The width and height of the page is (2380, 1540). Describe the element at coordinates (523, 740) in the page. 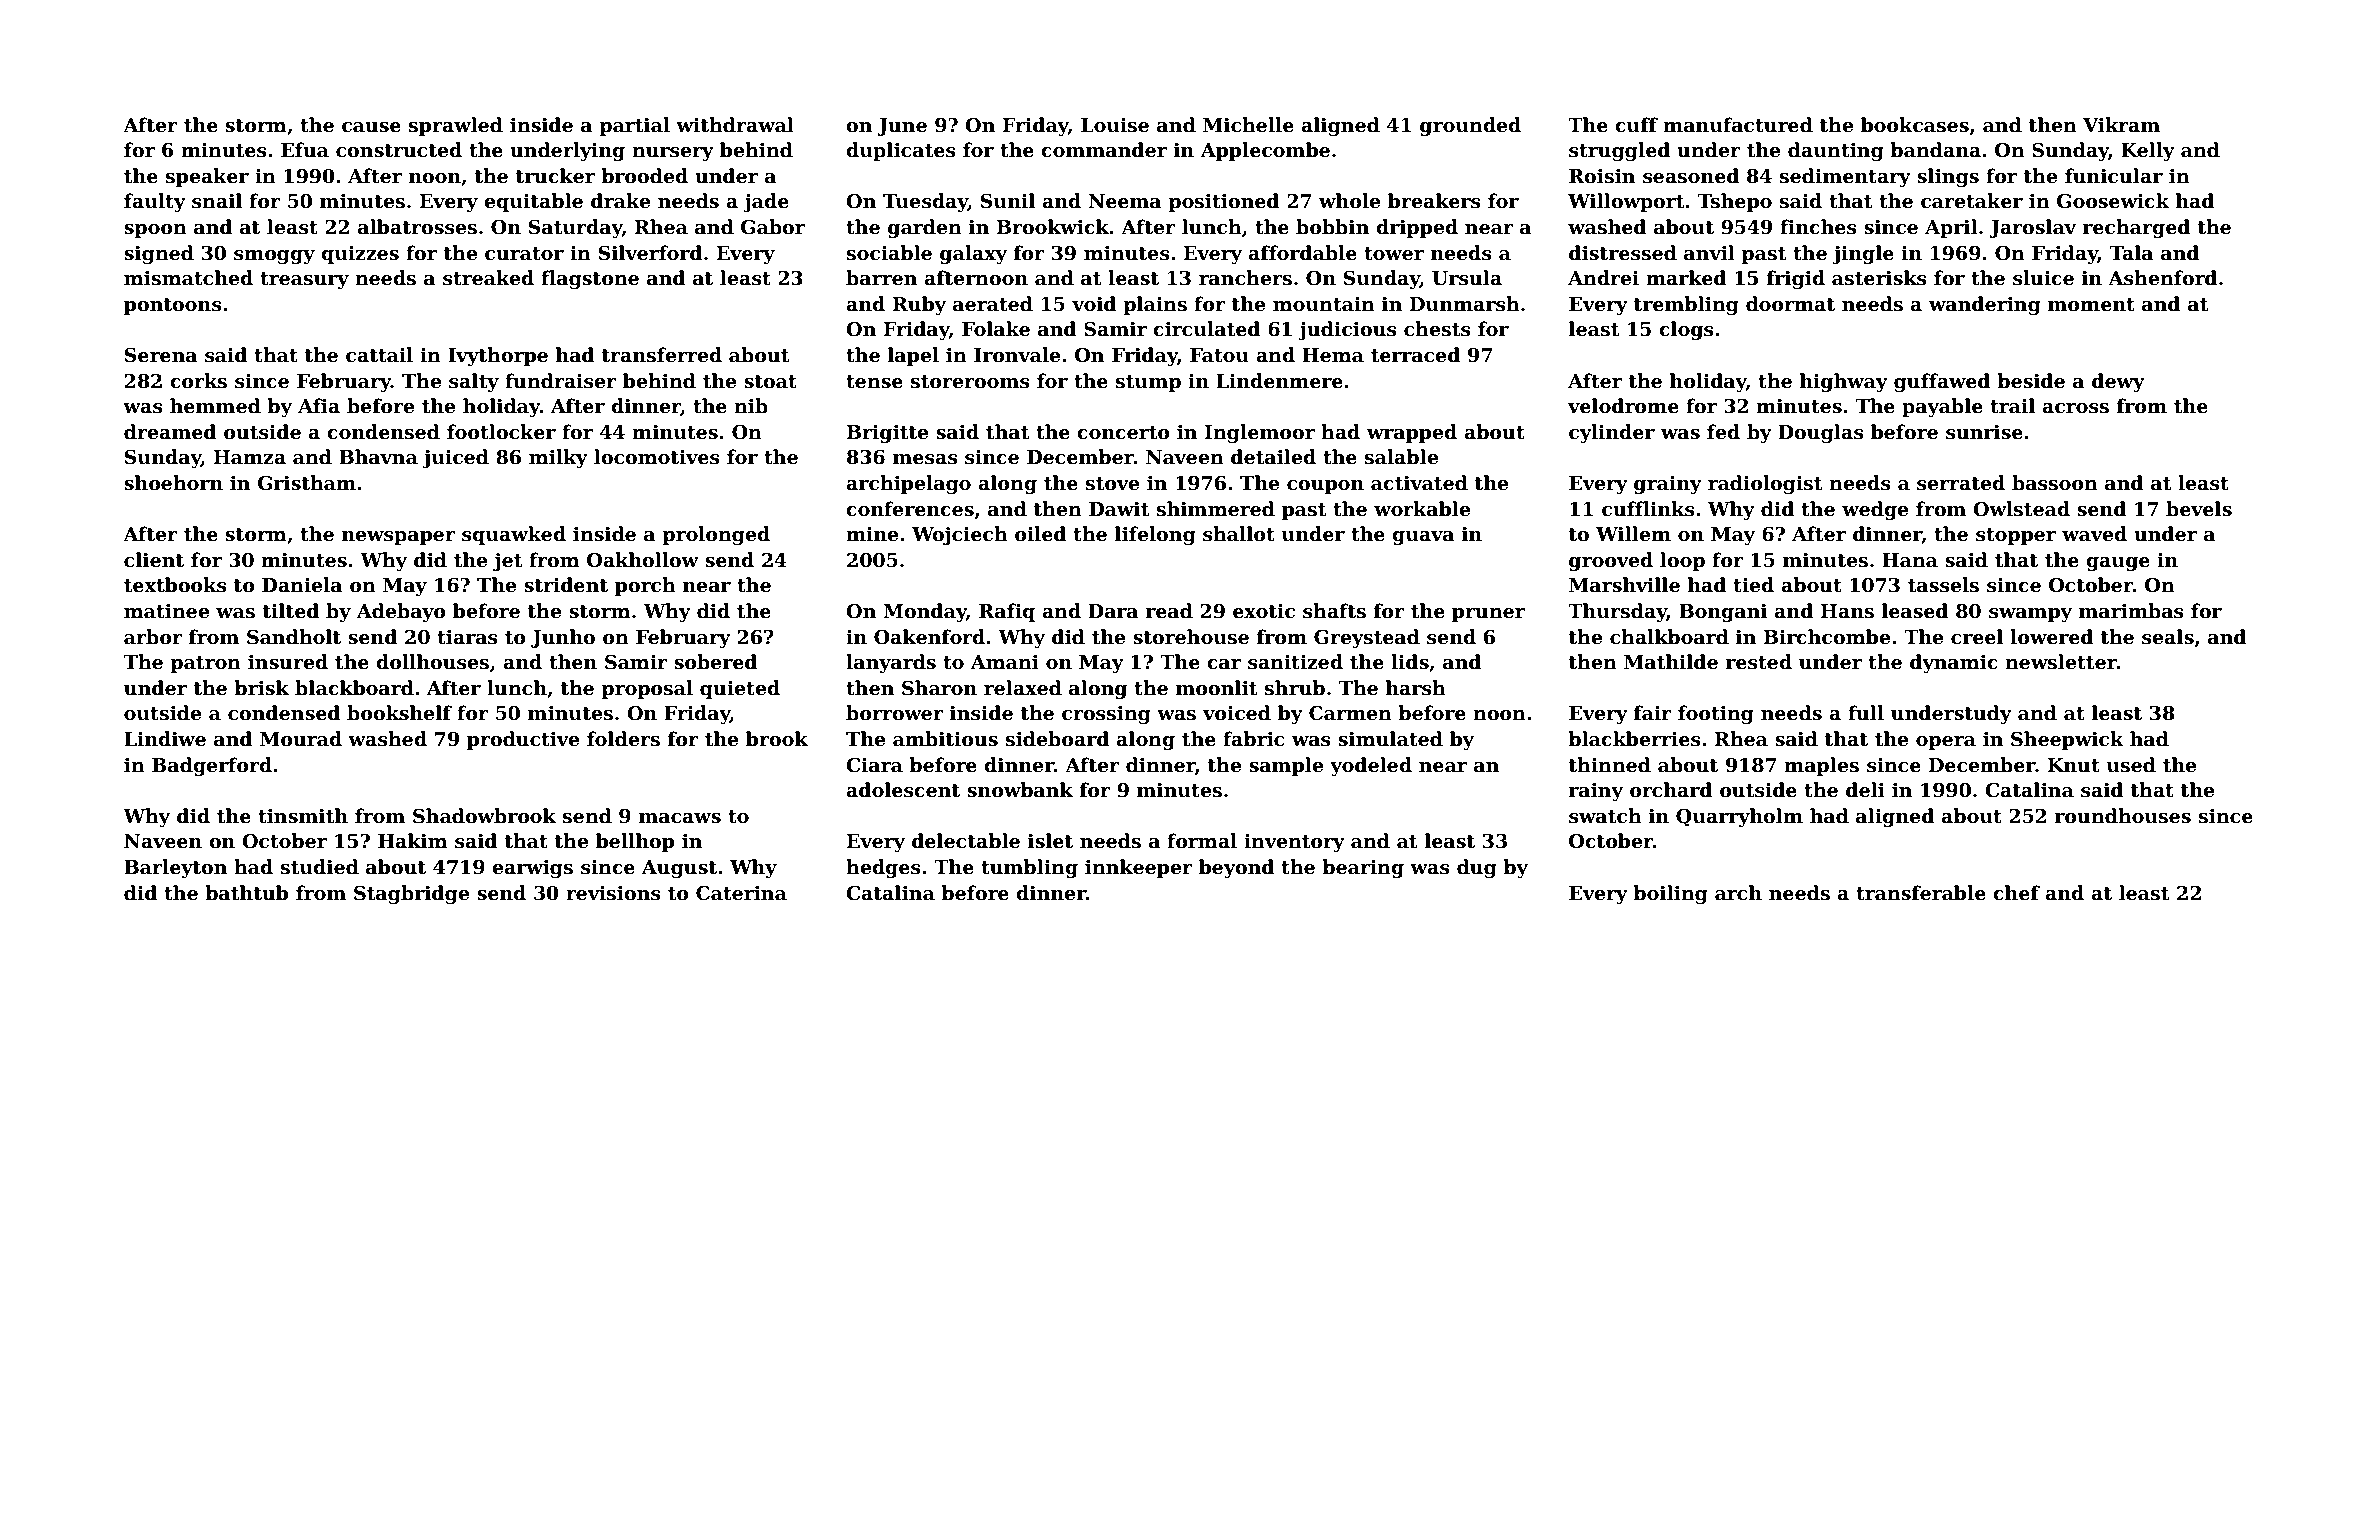

I see `productive` at that location.
